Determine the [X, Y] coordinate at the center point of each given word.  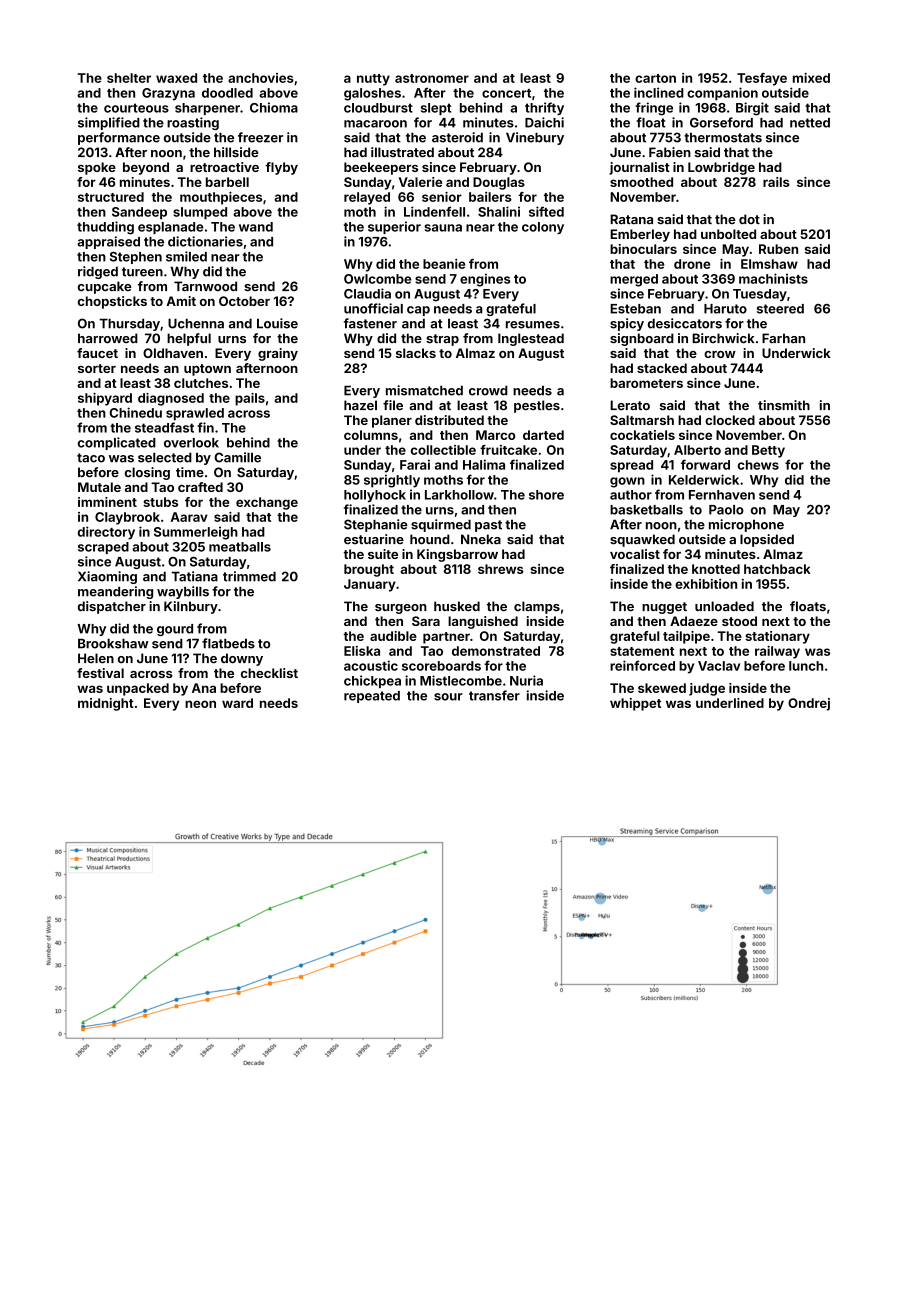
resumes [533, 325]
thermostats [723, 138]
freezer [260, 137]
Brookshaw [113, 643]
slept [436, 109]
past [488, 526]
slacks [416, 353]
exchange [267, 503]
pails [250, 399]
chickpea [372, 681]
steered [780, 309]
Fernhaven [722, 495]
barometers [646, 383]
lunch [806, 666]
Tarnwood [205, 286]
